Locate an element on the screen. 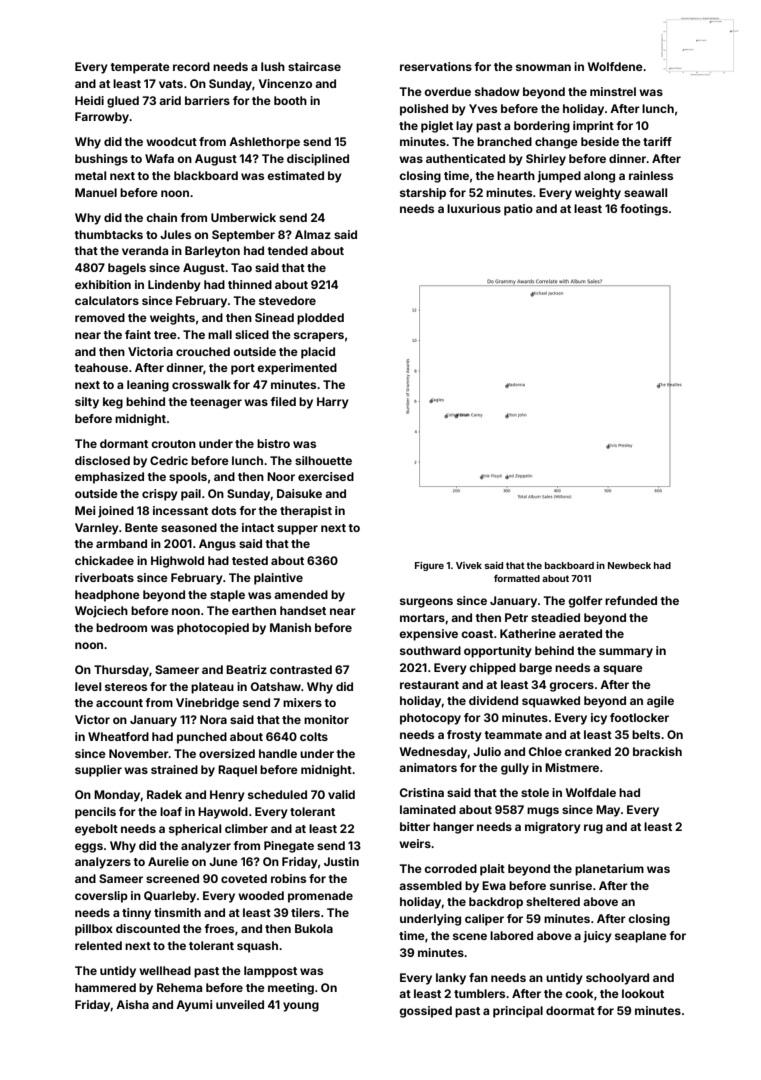 The width and height of the screenshot is (761, 1080). pillbox is located at coordinates (94, 930).
